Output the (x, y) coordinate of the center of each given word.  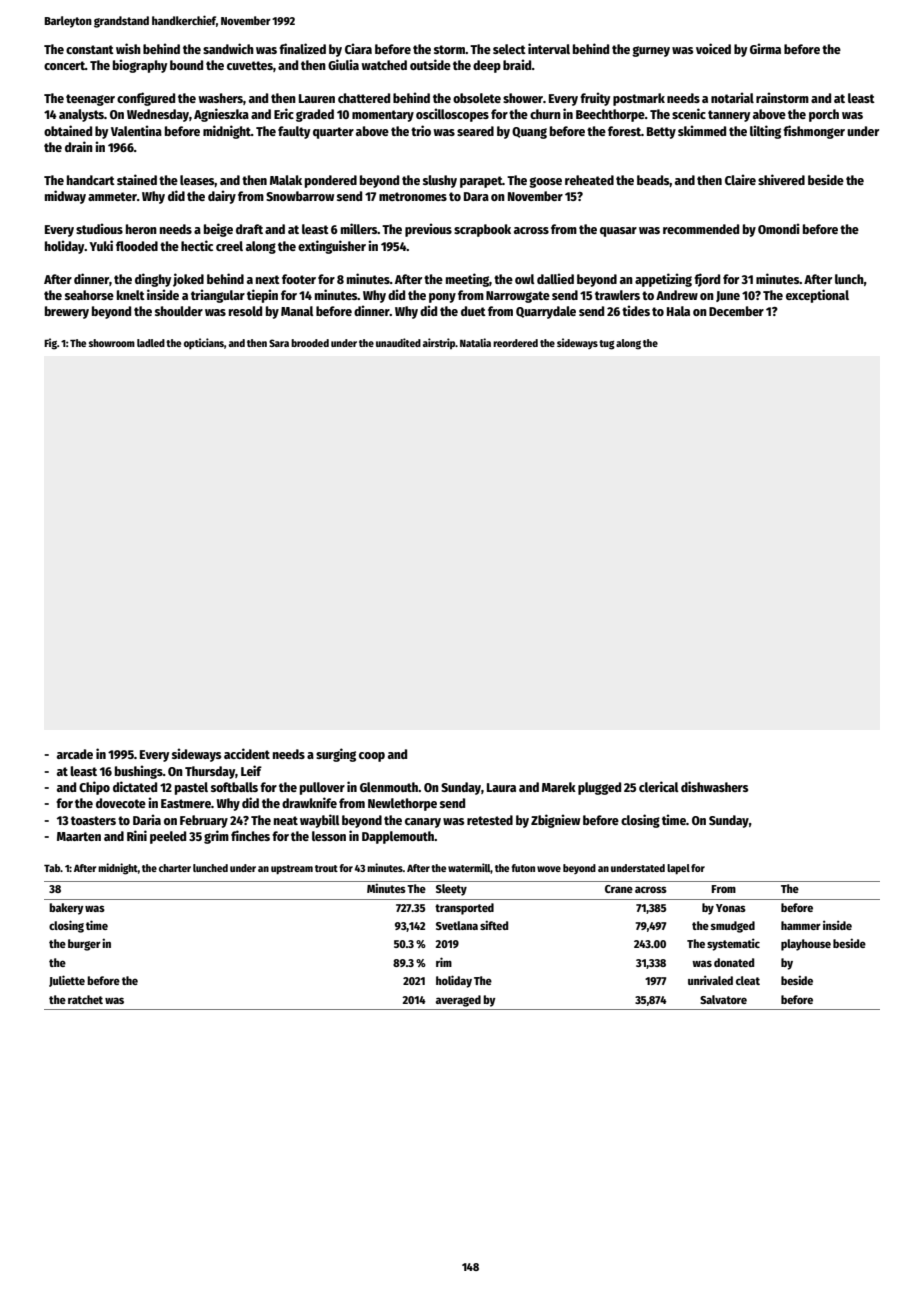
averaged (458, 1001)
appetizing (663, 280)
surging (336, 755)
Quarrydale (546, 312)
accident (247, 753)
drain (79, 146)
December (736, 311)
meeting (467, 280)
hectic (197, 245)
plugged (599, 788)
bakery (66, 909)
